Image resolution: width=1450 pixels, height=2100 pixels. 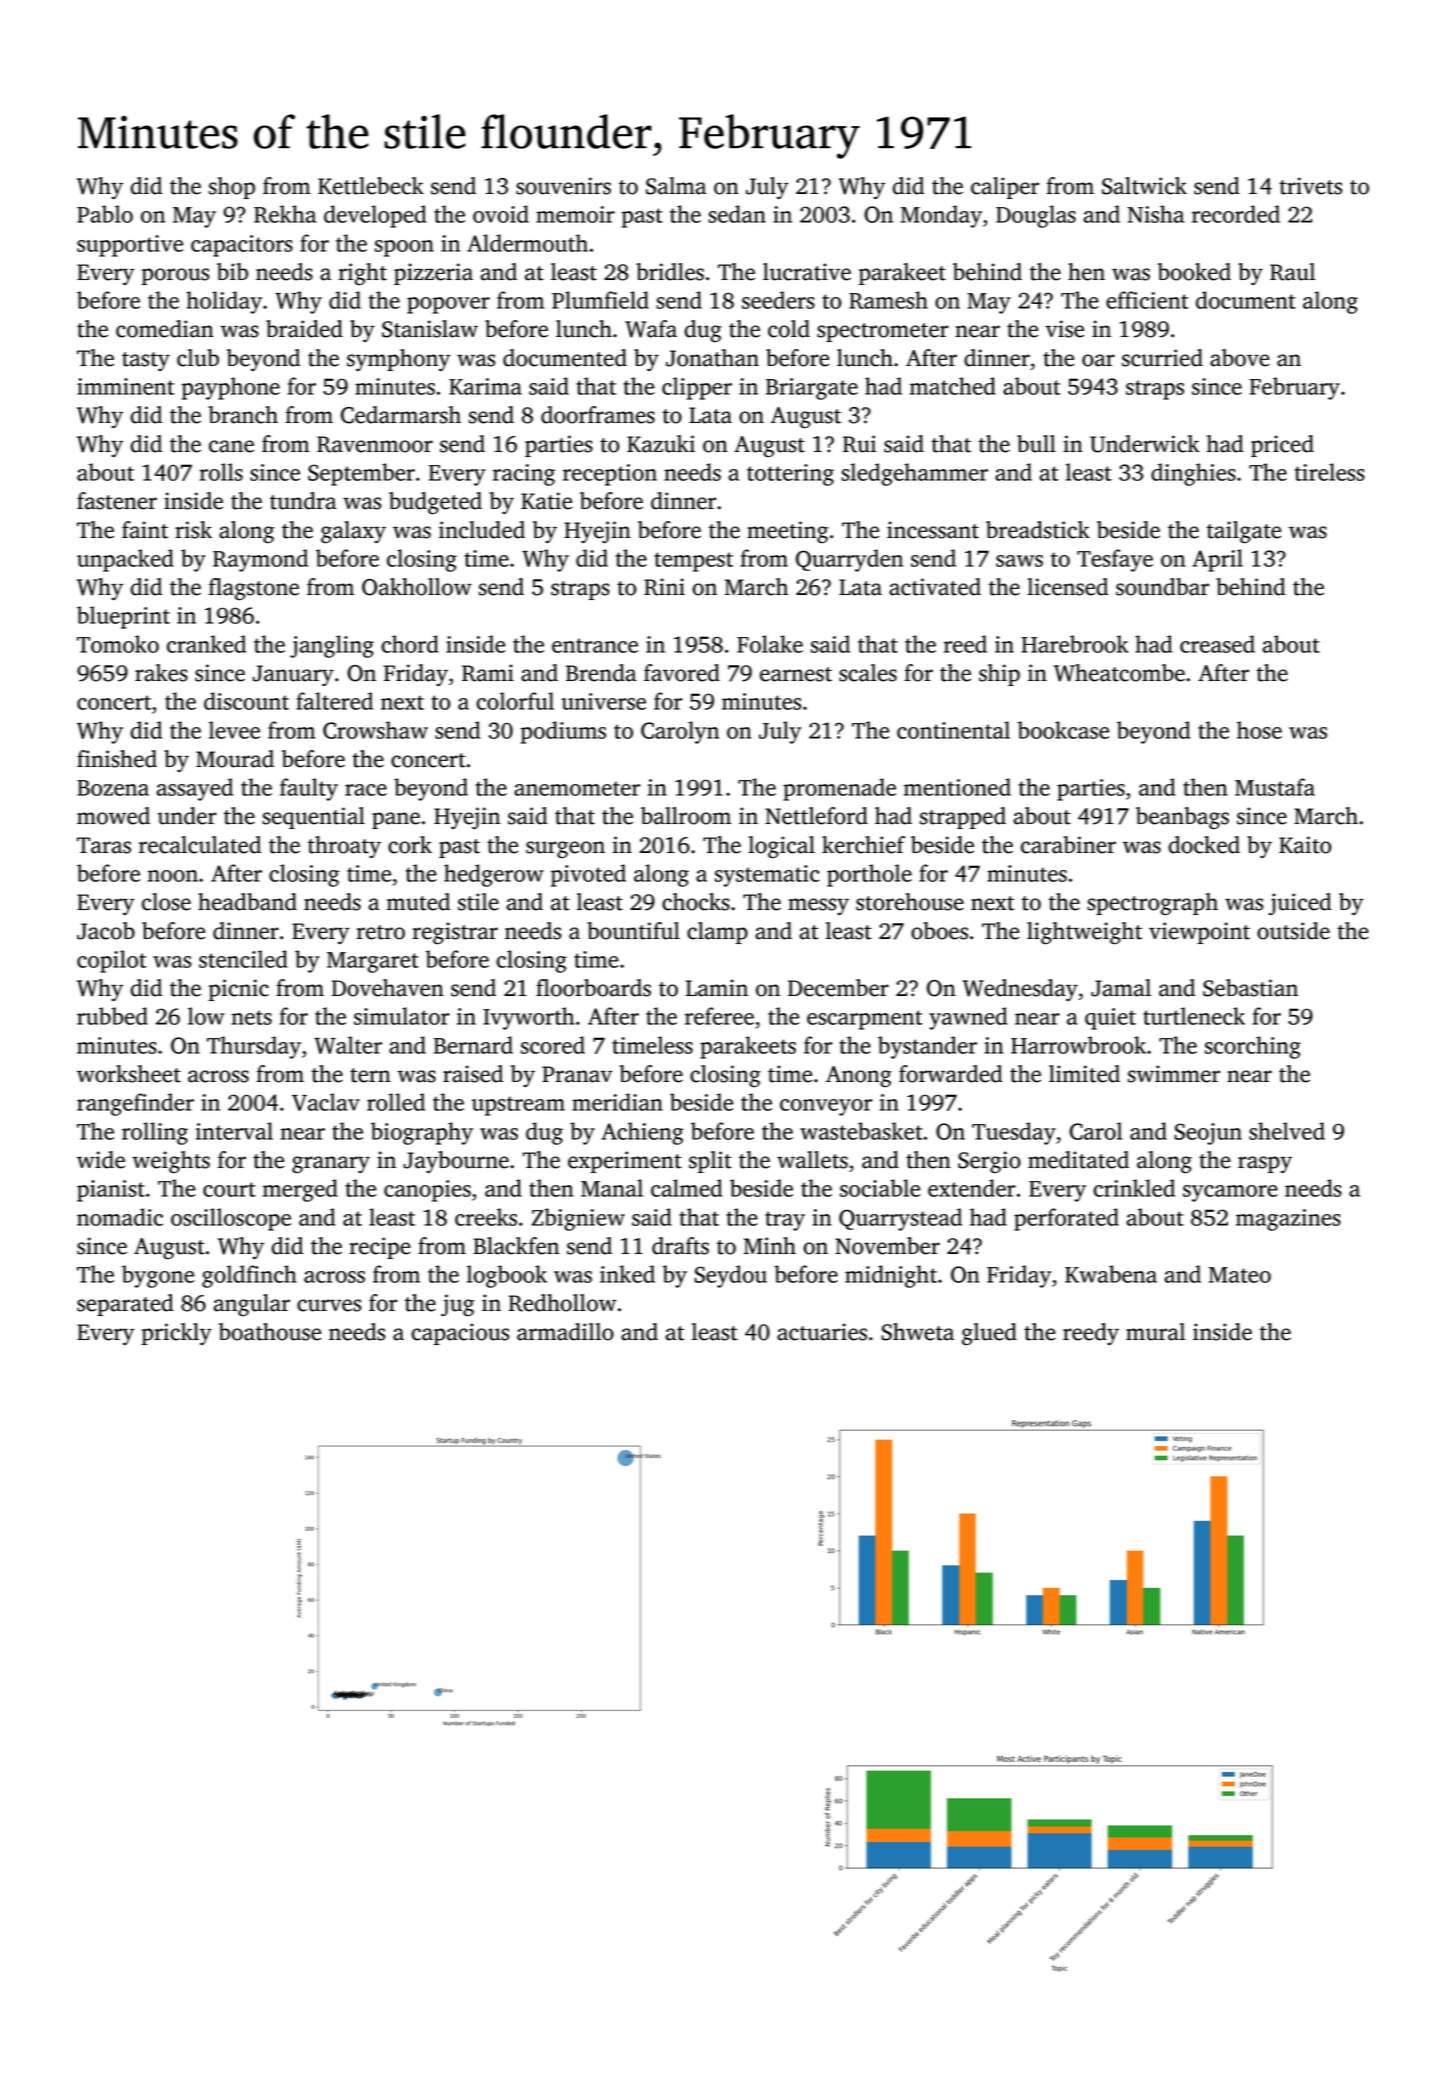 What do you see at coordinates (676, 186) in the screenshot?
I see `Salma` at bounding box center [676, 186].
